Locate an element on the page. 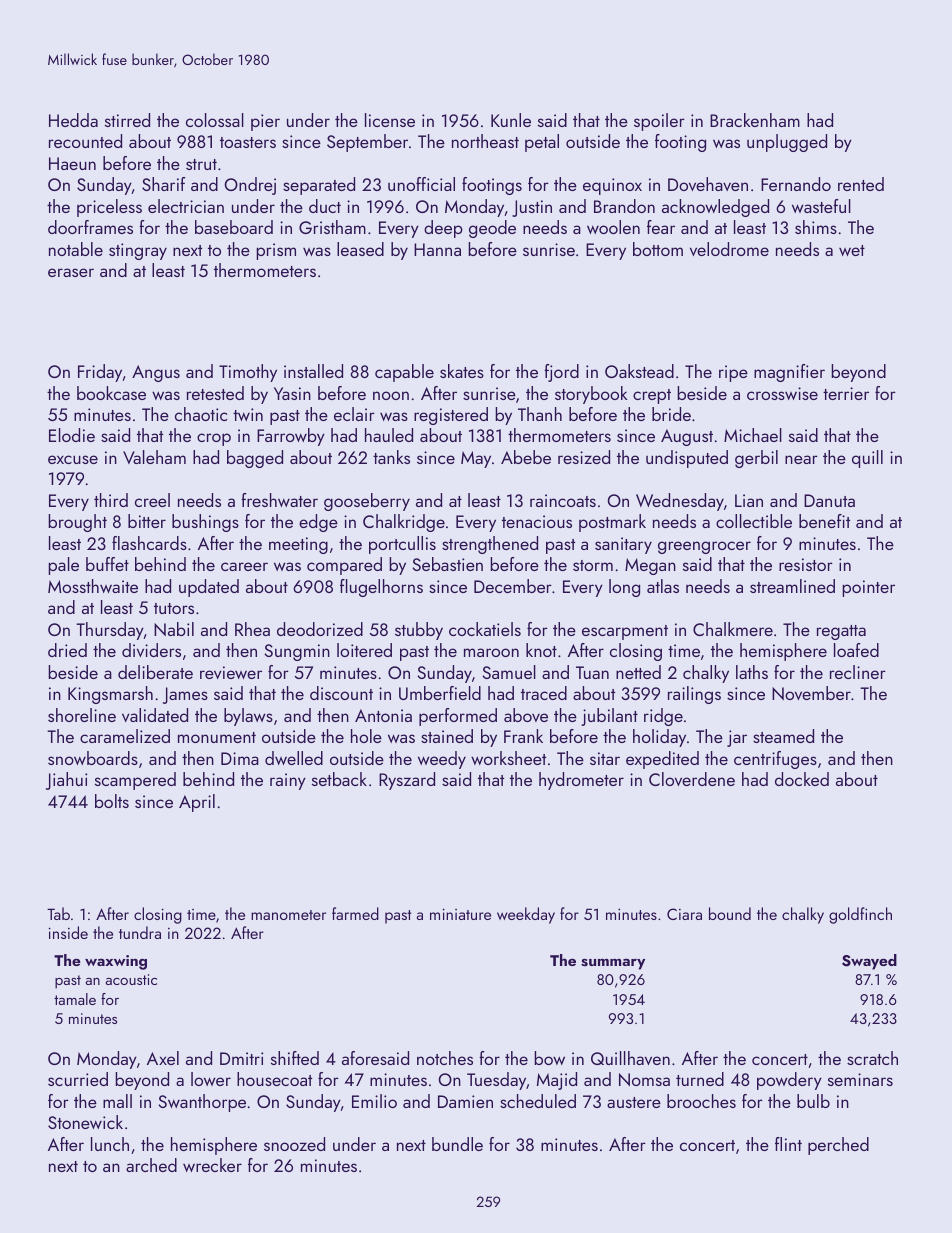  Ciara is located at coordinates (684, 914).
